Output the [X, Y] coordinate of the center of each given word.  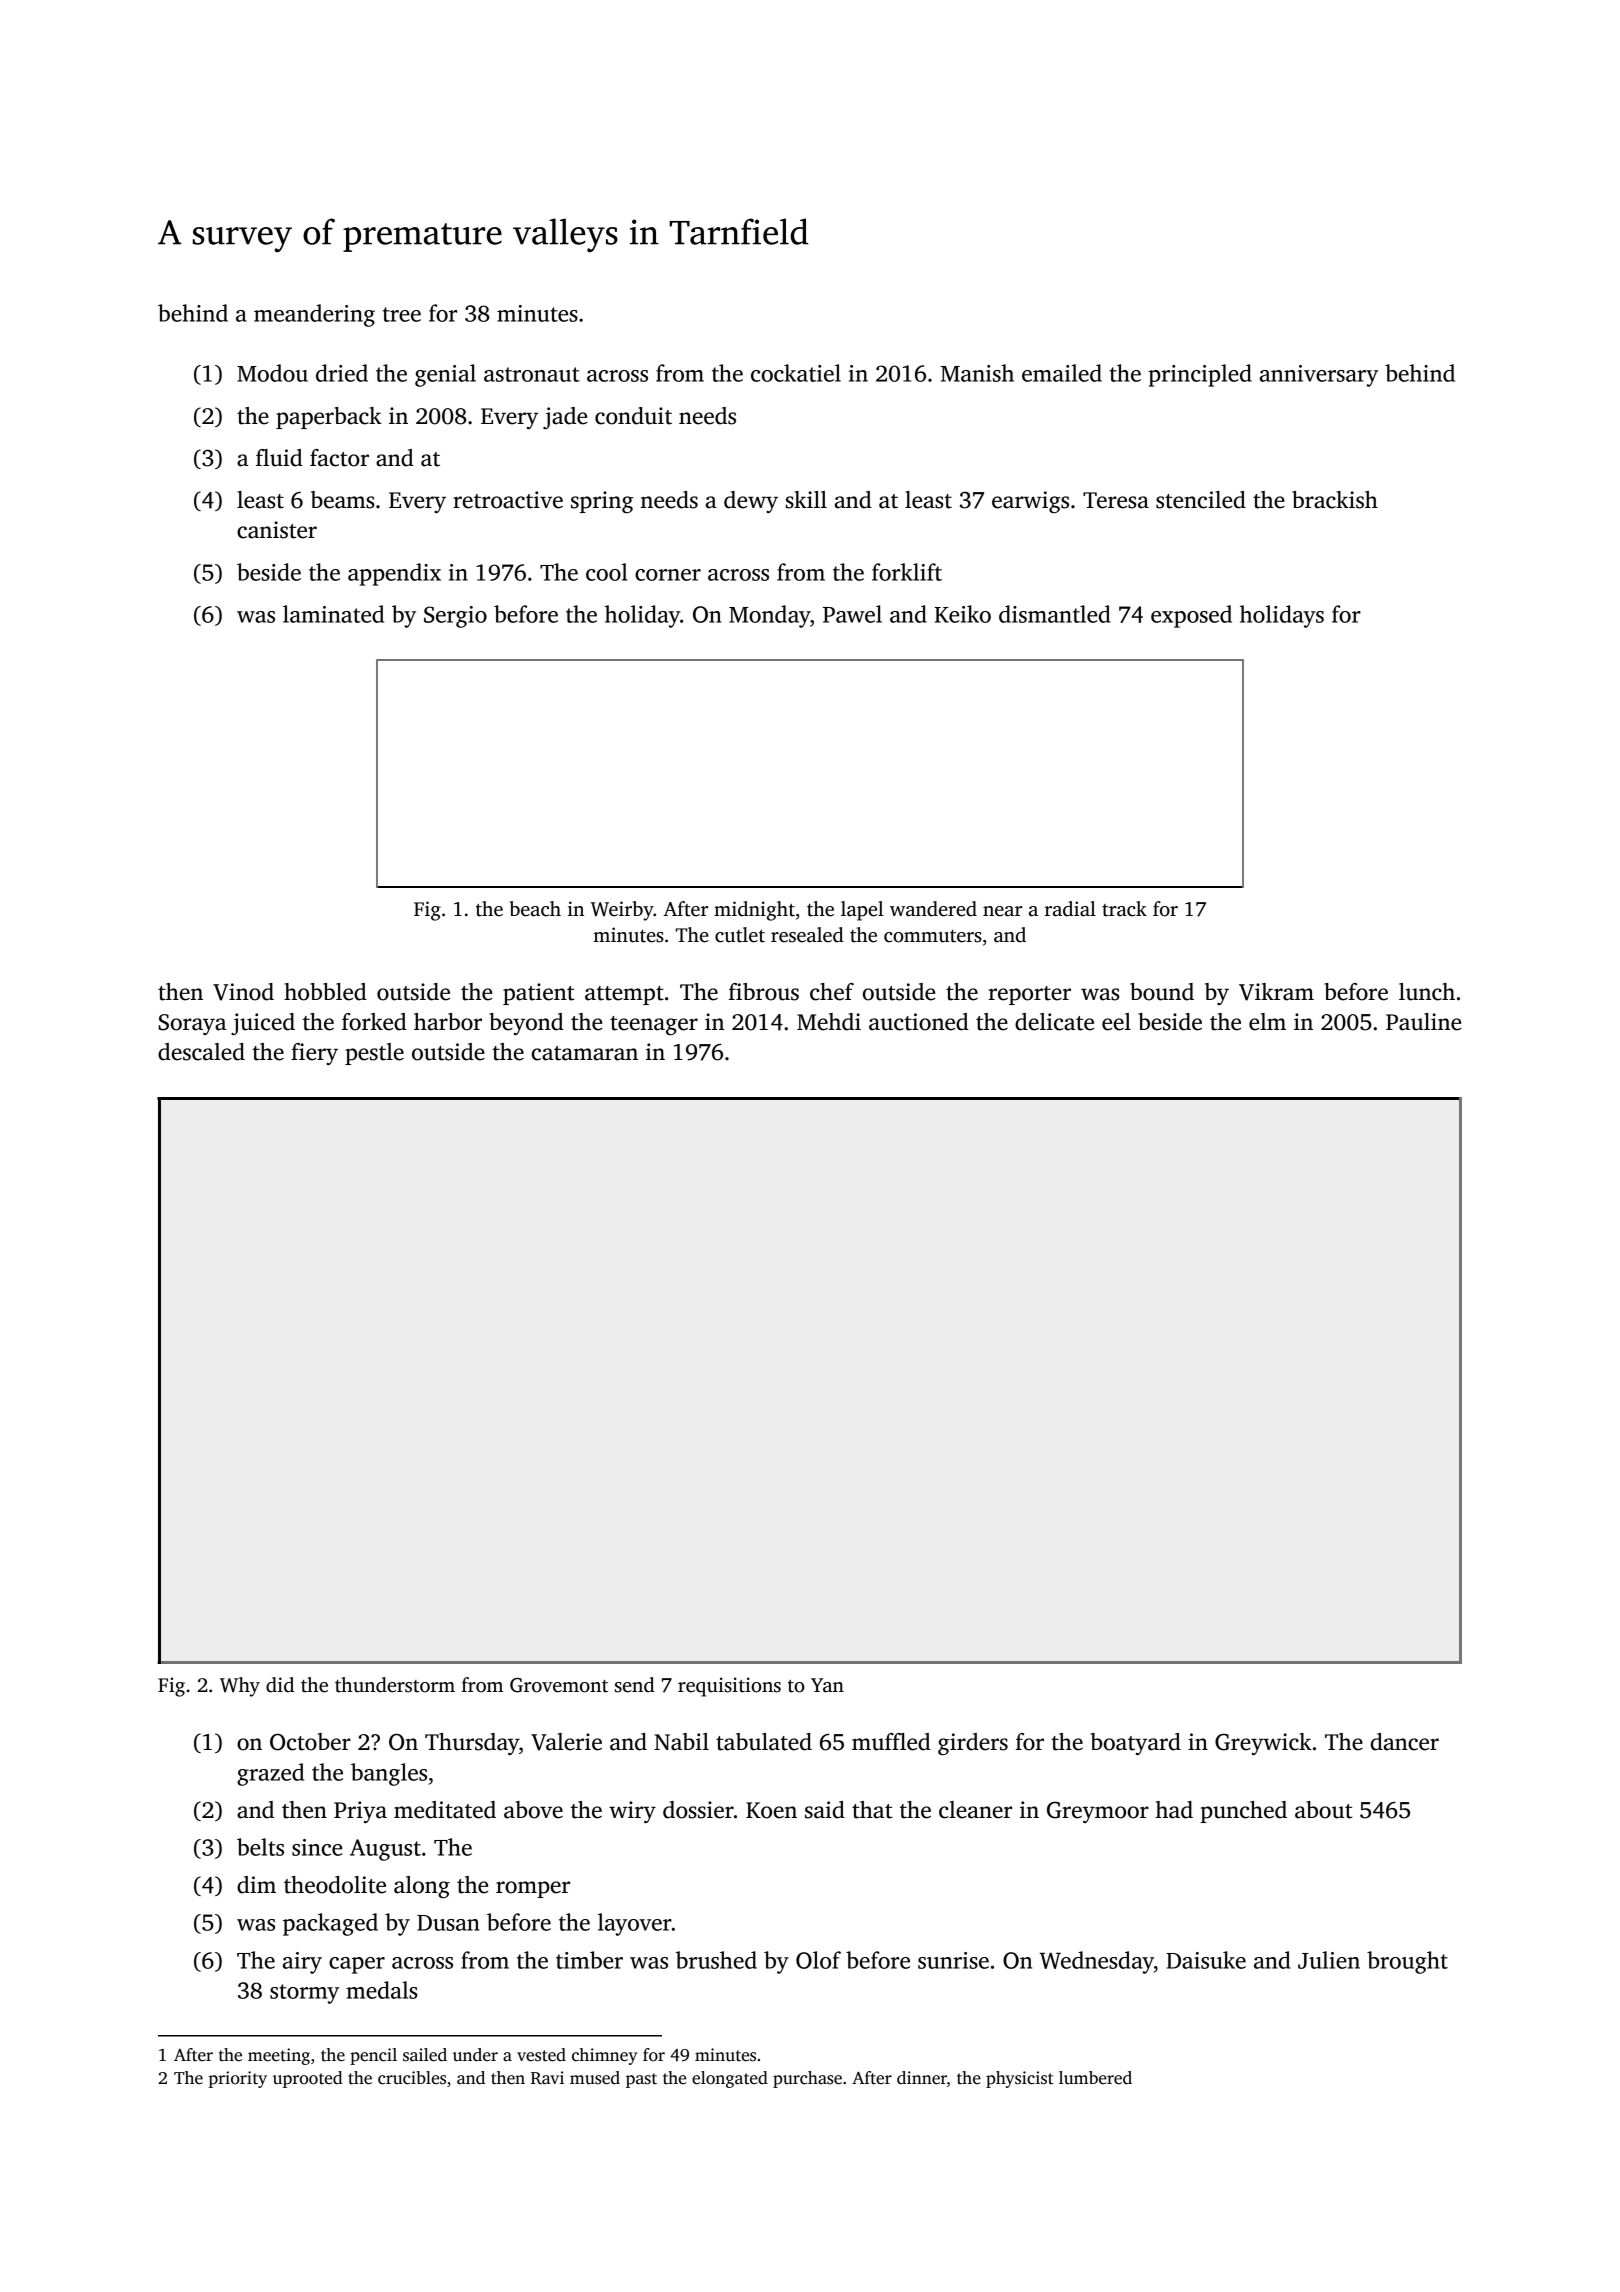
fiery [314, 1054]
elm [1267, 1022]
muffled [891, 1742]
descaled [201, 1052]
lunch [1427, 992]
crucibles [412, 2078]
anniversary [1319, 376]
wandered [933, 909]
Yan [827, 1685]
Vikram [1276, 992]
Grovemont [559, 1685]
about [1323, 1810]
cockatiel [796, 373]
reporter [1029, 995]
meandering [314, 315]
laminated [333, 614]
